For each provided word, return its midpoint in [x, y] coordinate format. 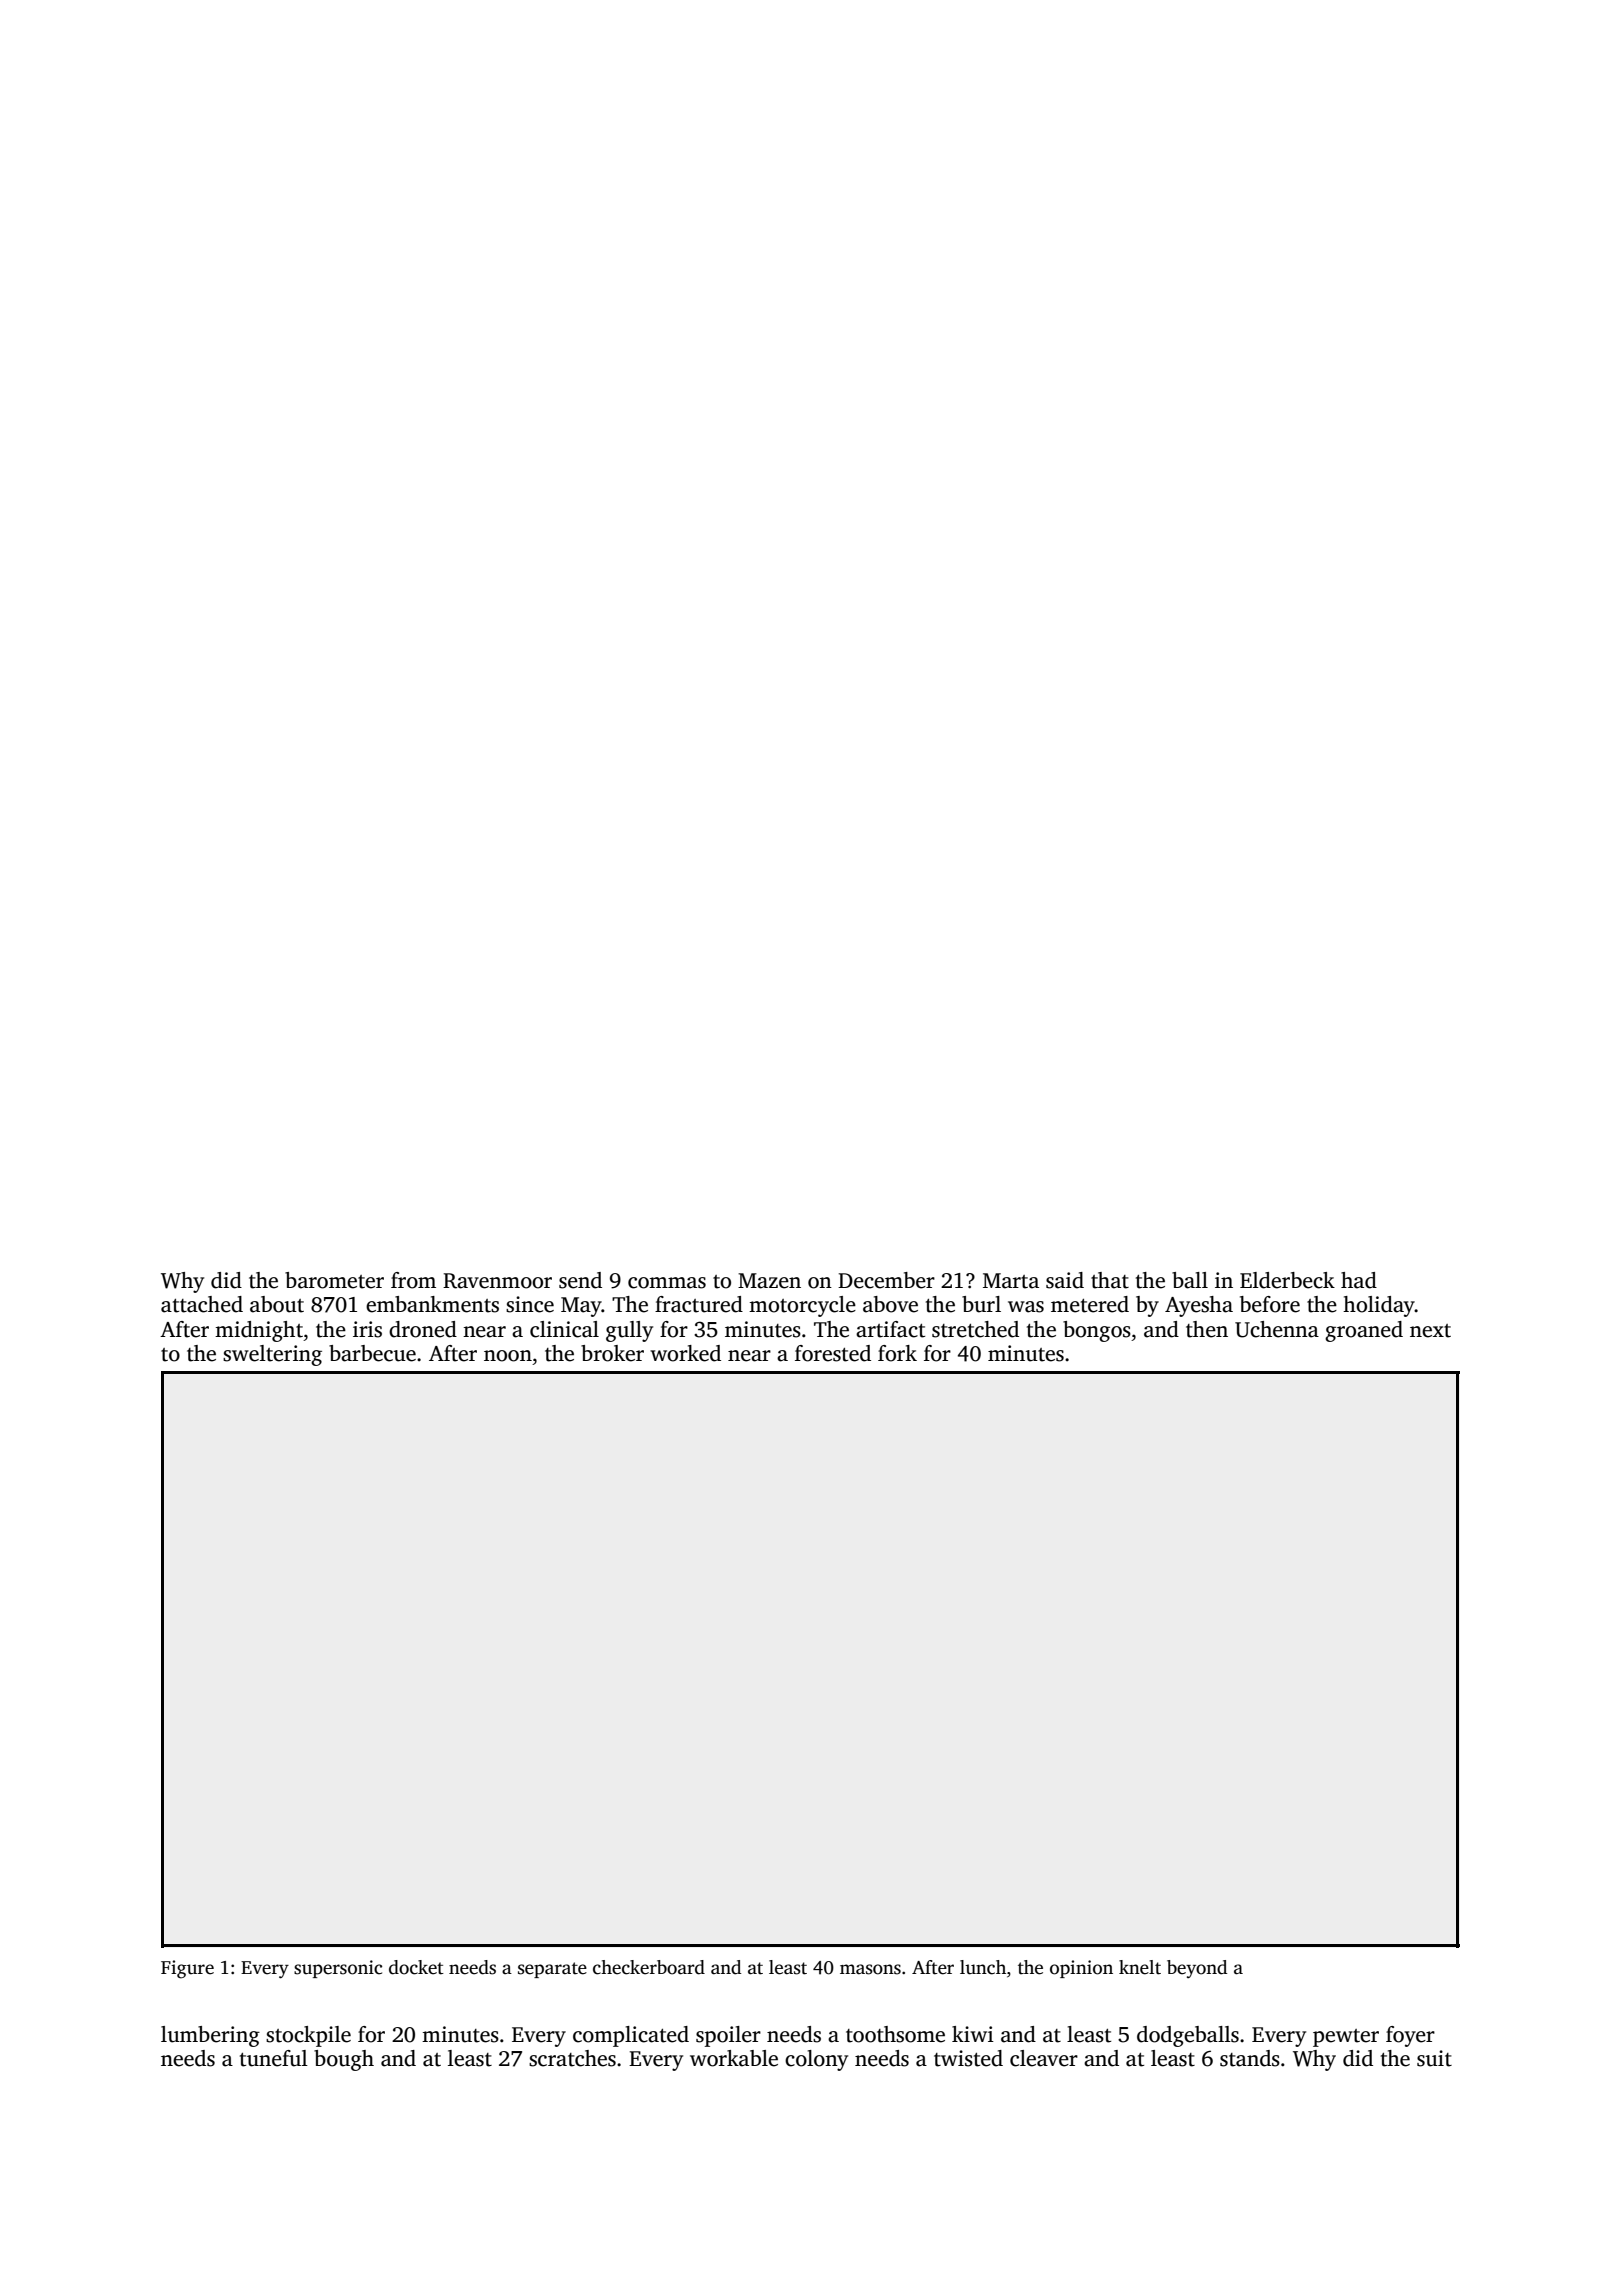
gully [629, 1331]
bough [344, 2060]
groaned [1364, 1331]
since [530, 1304]
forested [833, 1353]
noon [508, 1356]
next [1430, 1331]
